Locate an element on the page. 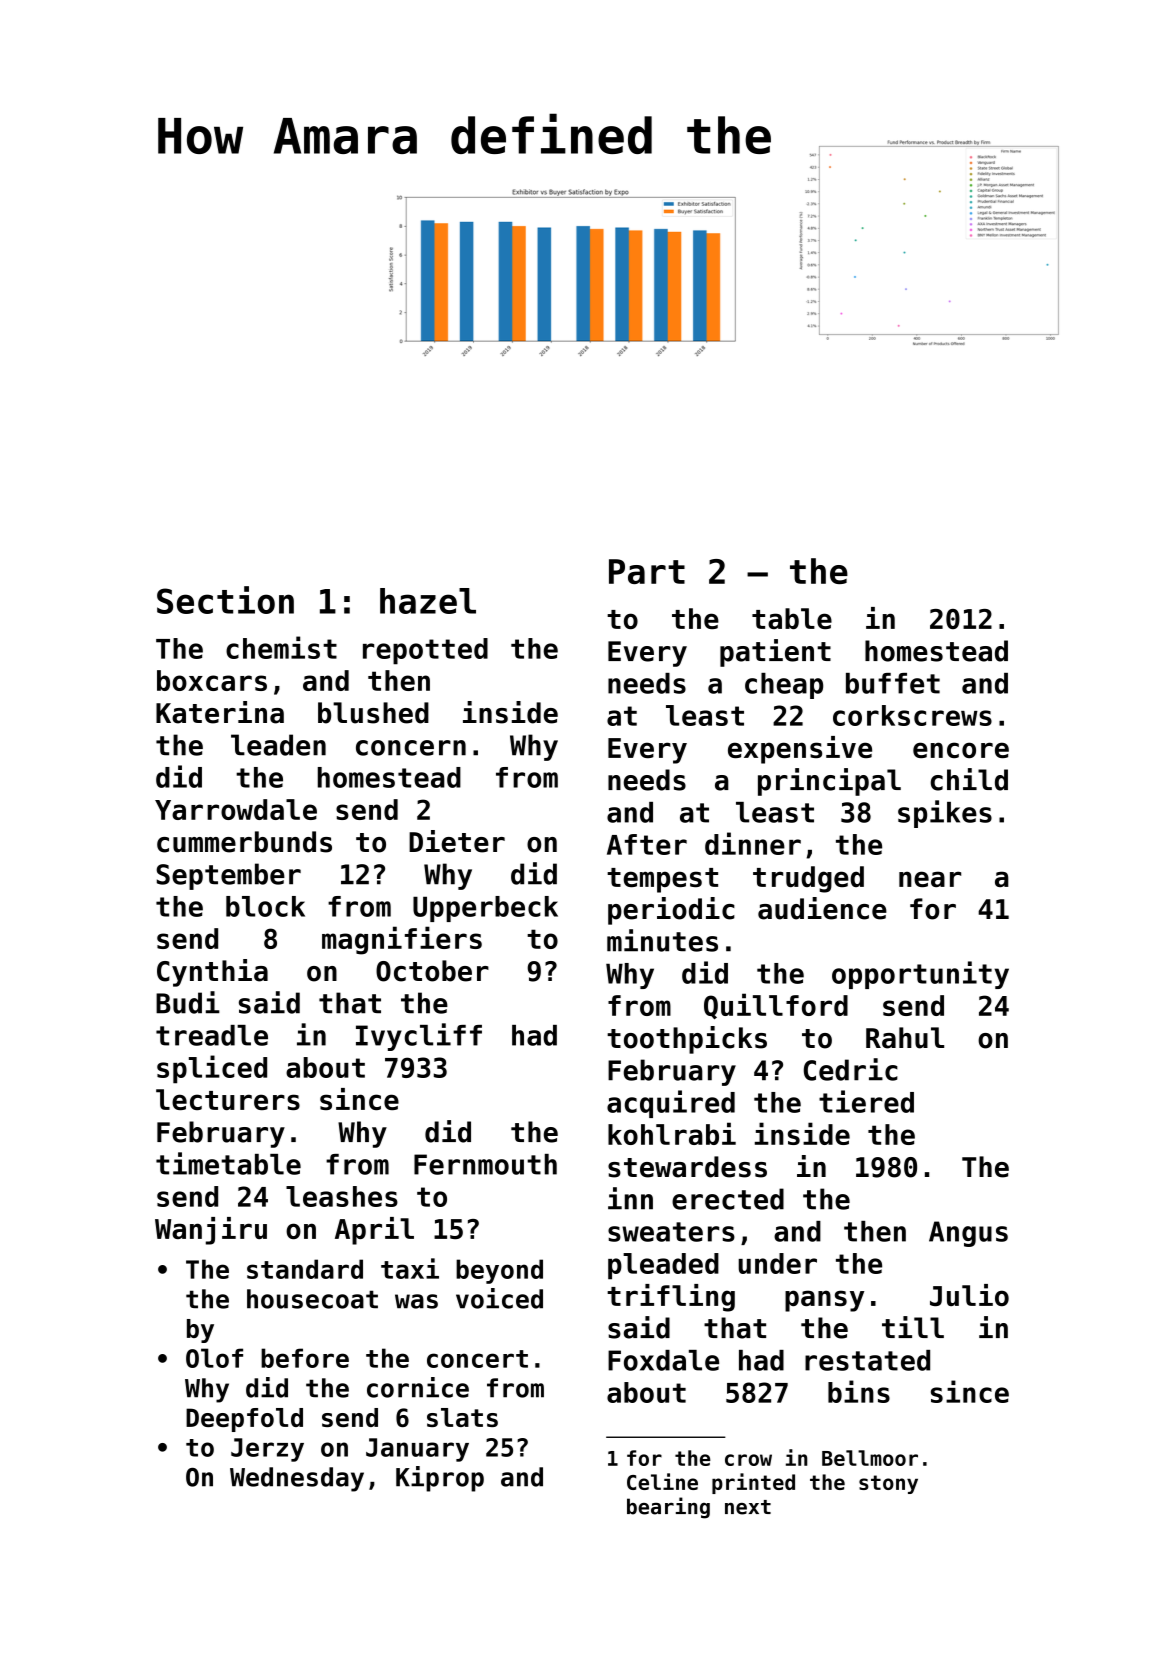 This document has height=1654, width=1165. Part is located at coordinates (647, 571).
